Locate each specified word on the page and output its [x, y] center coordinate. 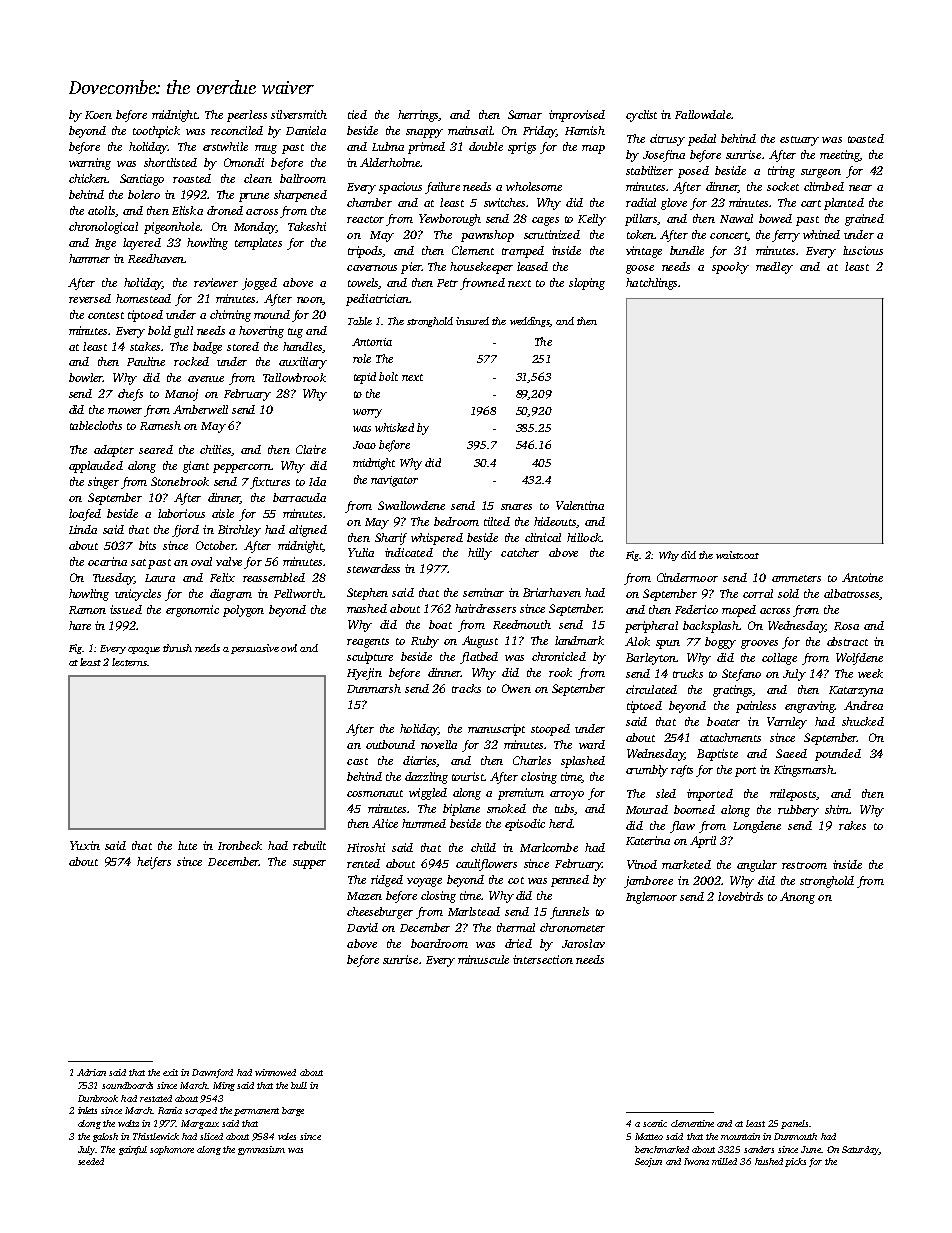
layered [142, 244]
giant [196, 467]
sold [788, 593]
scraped [201, 1111]
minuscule [483, 959]
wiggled [428, 794]
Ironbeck [240, 845]
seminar [483, 592]
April [703, 842]
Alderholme [390, 162]
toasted [866, 138]
